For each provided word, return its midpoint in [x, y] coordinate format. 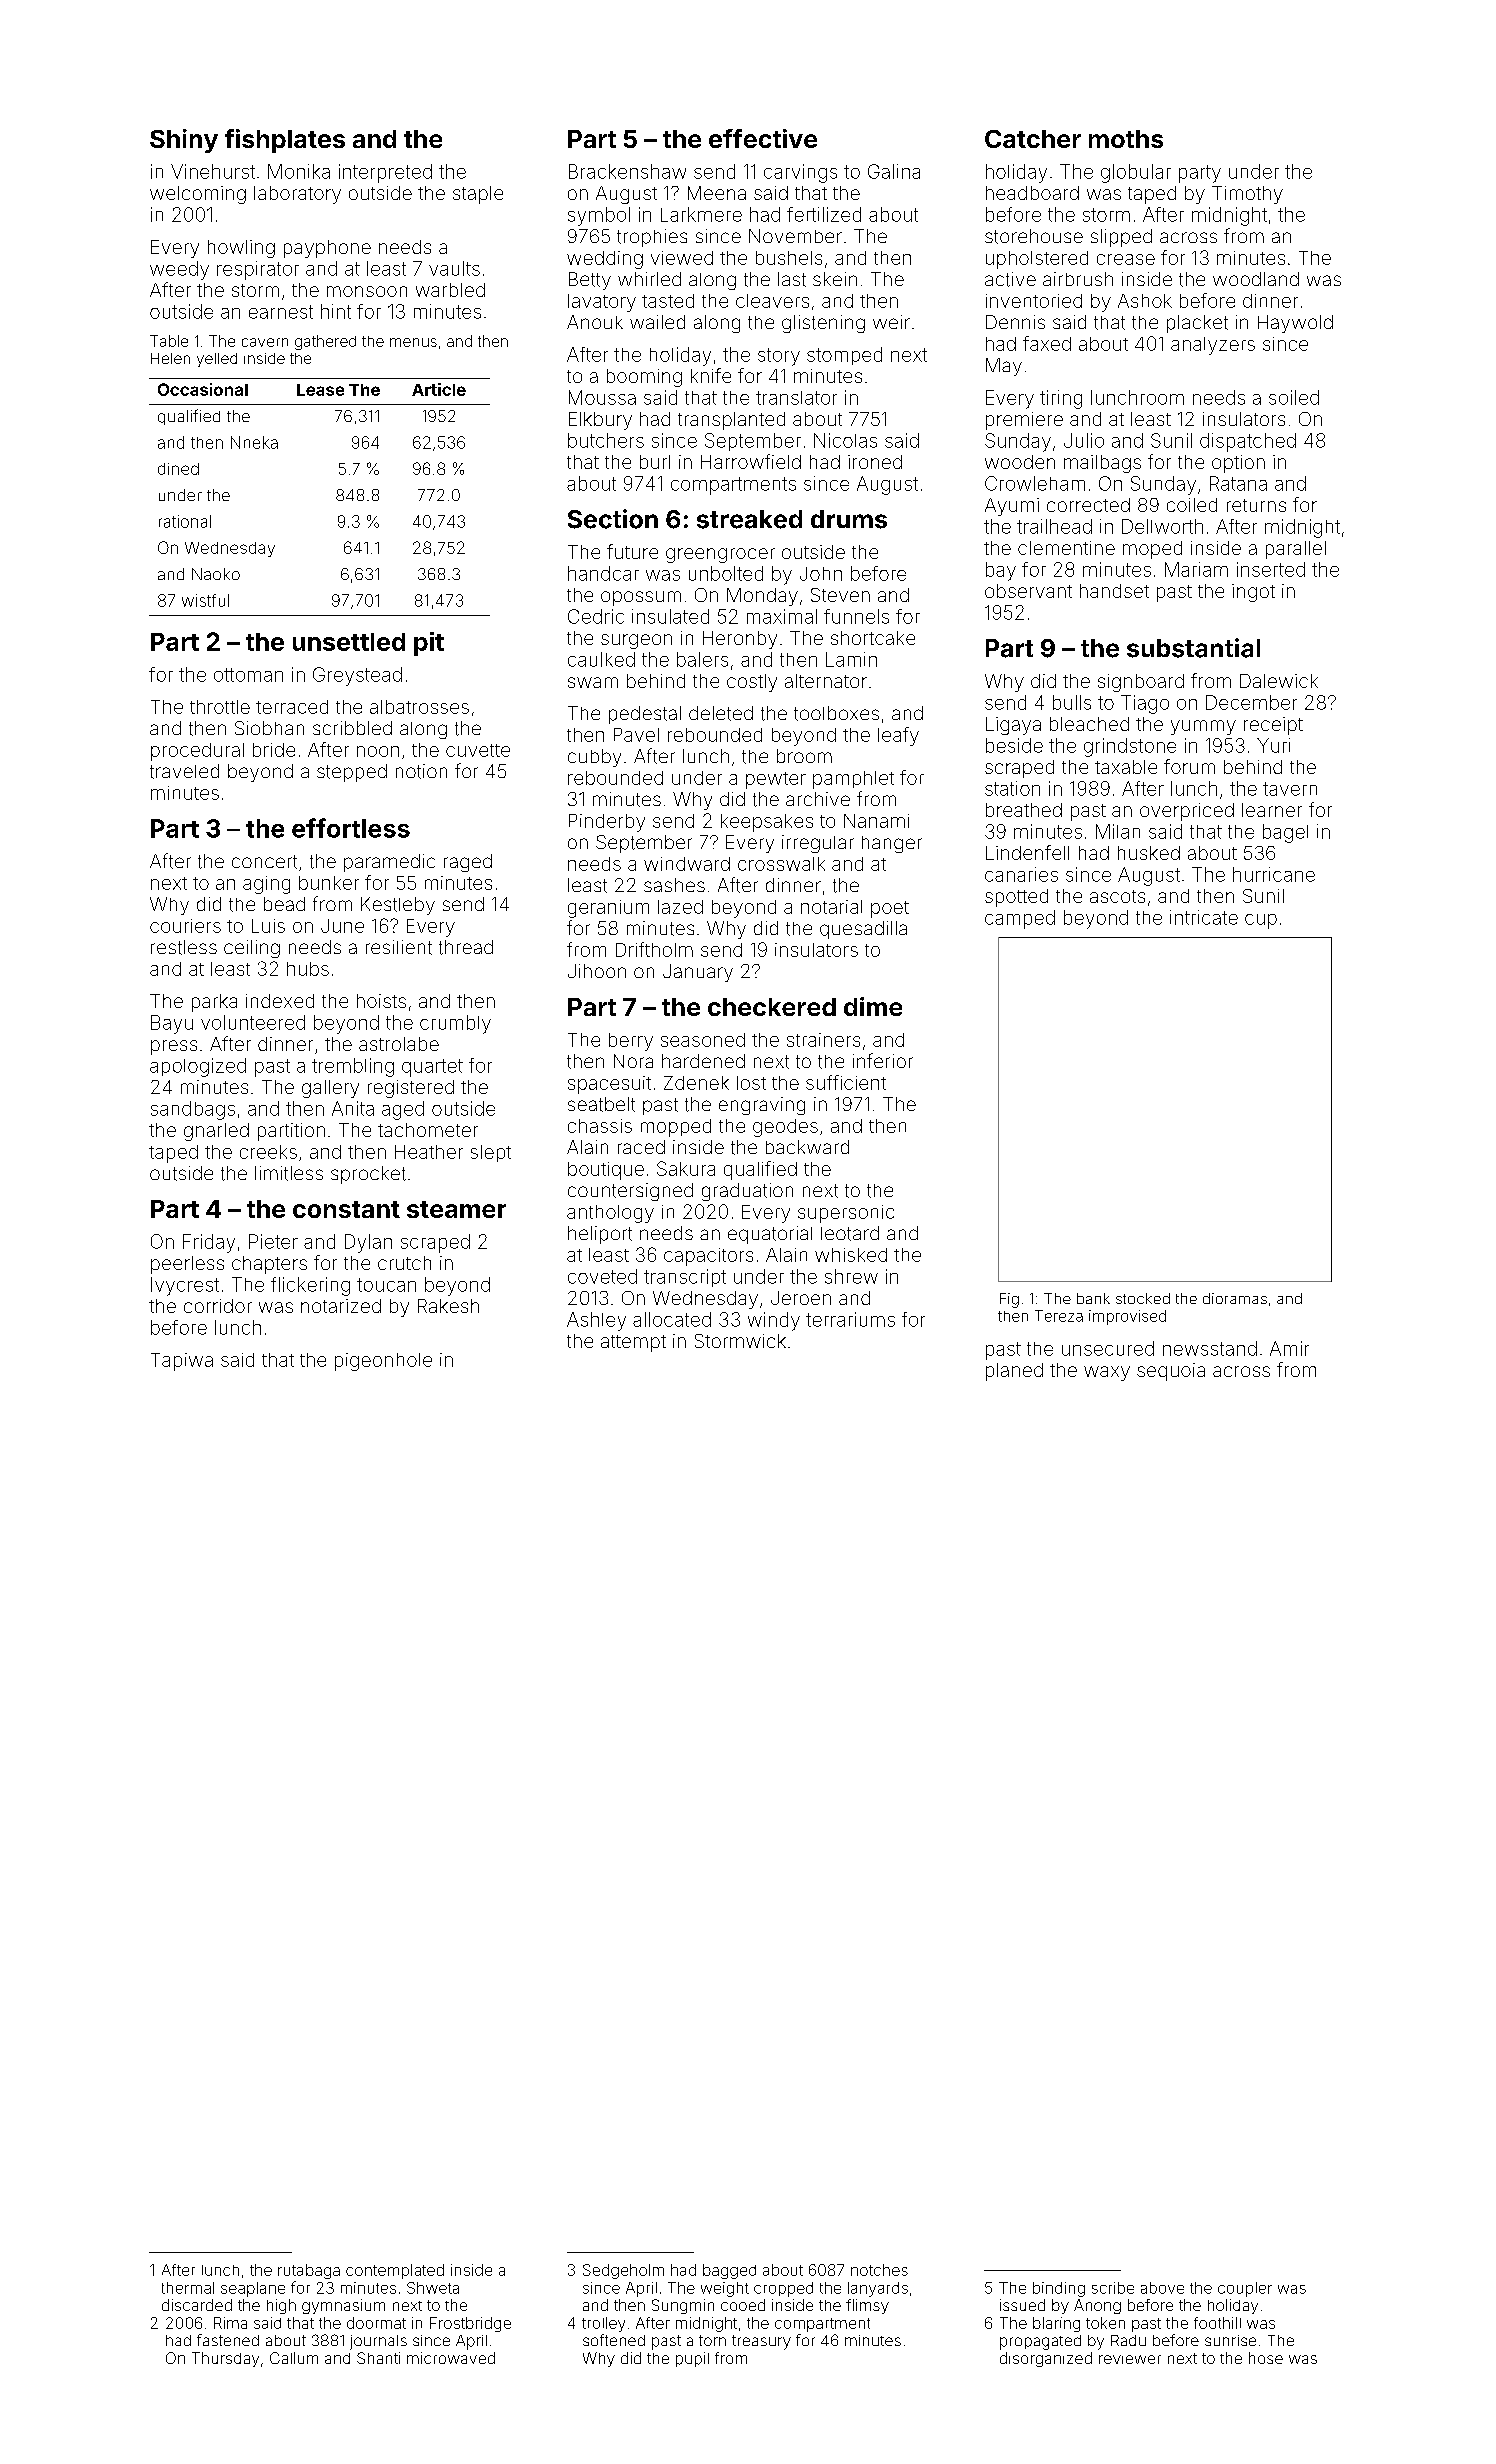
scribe [1113, 2288]
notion [421, 771]
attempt [633, 1343]
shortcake [873, 638]
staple [478, 195]
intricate [1204, 917]
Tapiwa [182, 1362]
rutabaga [309, 2271]
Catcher [1033, 139]
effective [763, 138]
